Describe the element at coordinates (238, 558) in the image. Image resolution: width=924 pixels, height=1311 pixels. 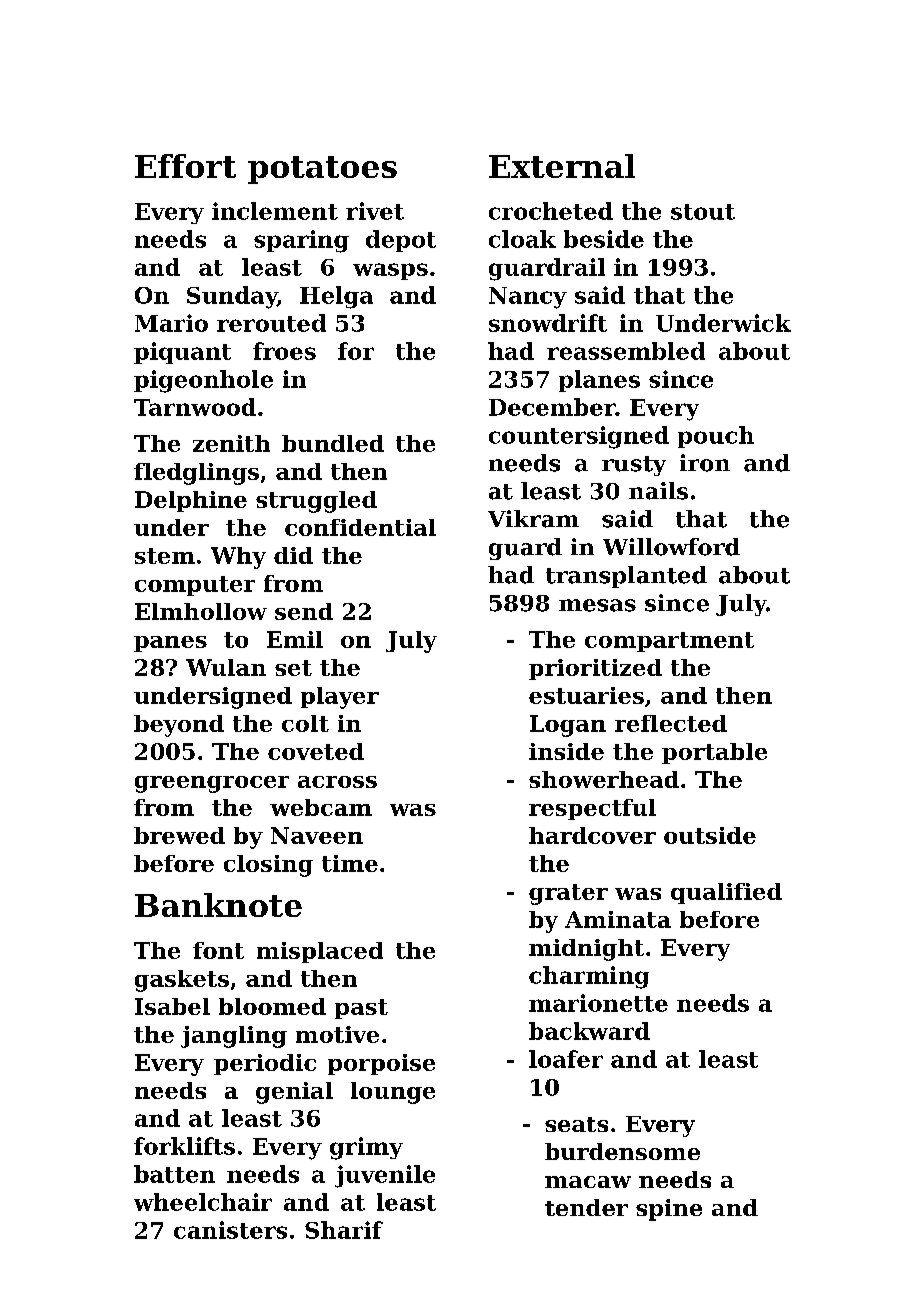
I see `Why` at that location.
